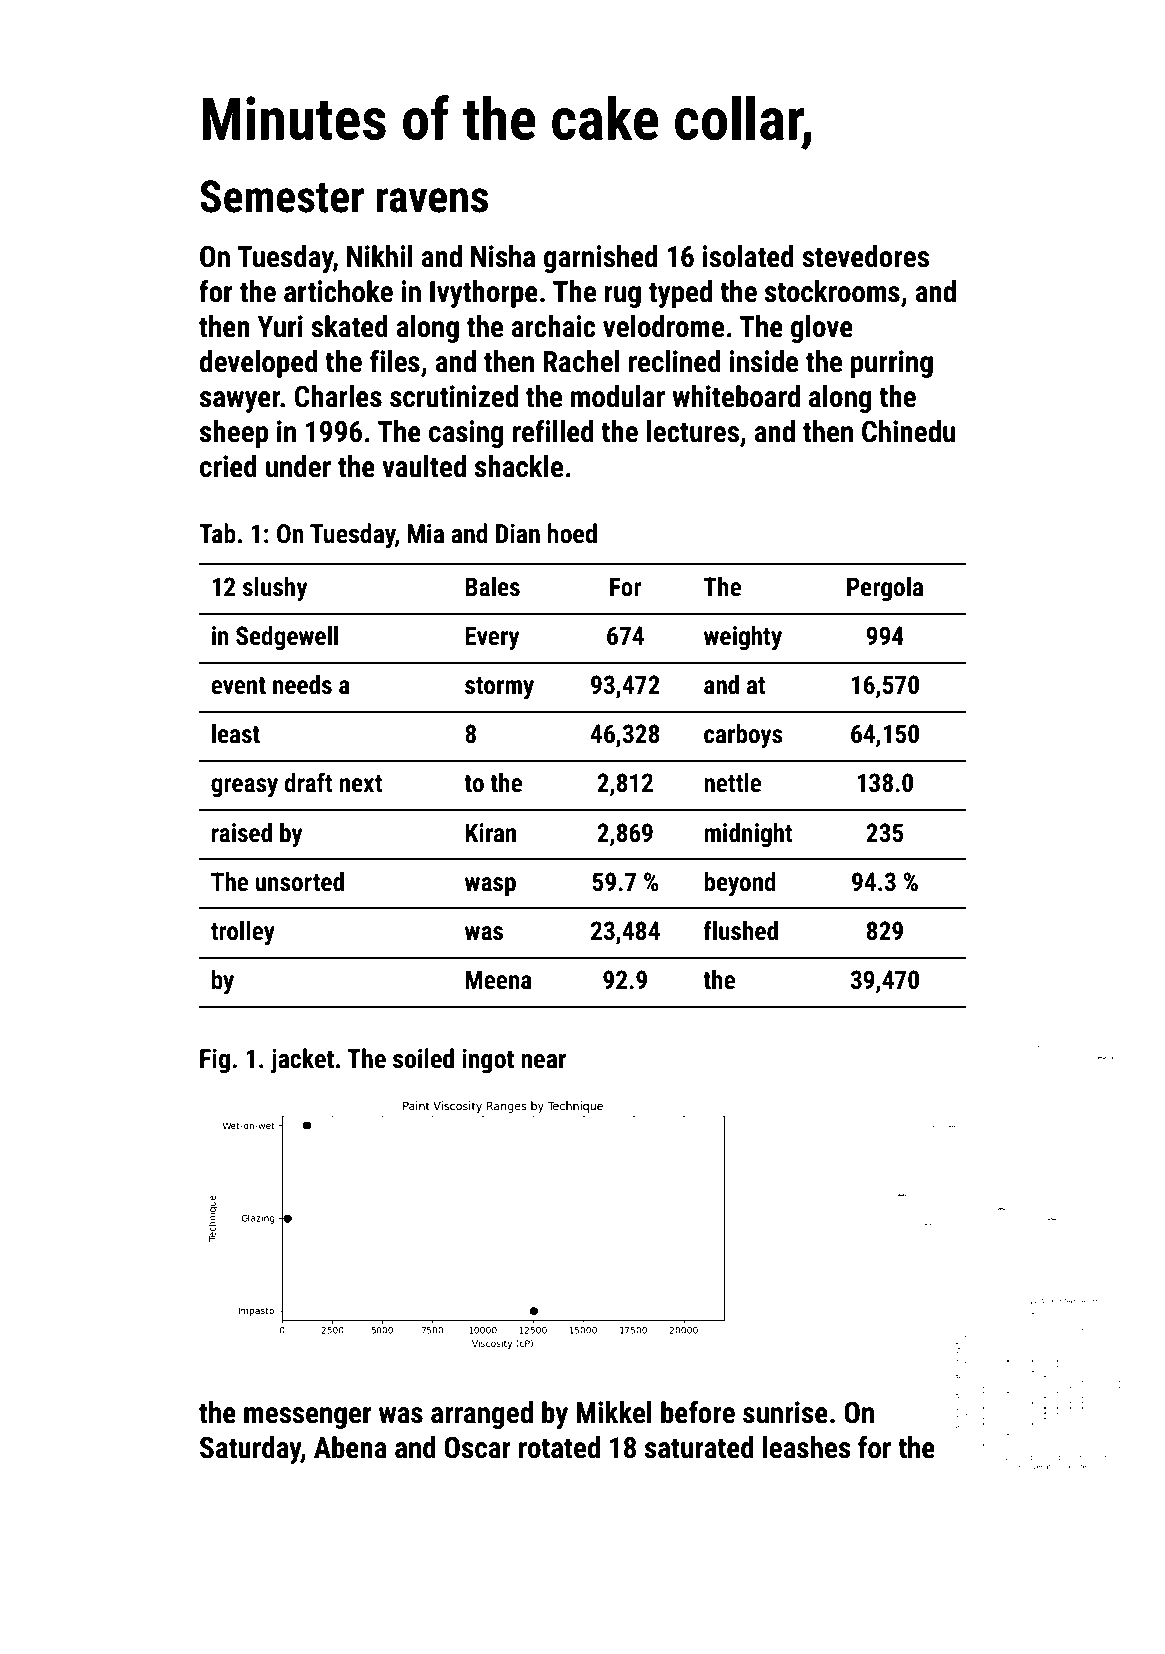 The height and width of the screenshot is (1654, 1165). Describe the element at coordinates (298, 466) in the screenshot. I see `under` at that location.
